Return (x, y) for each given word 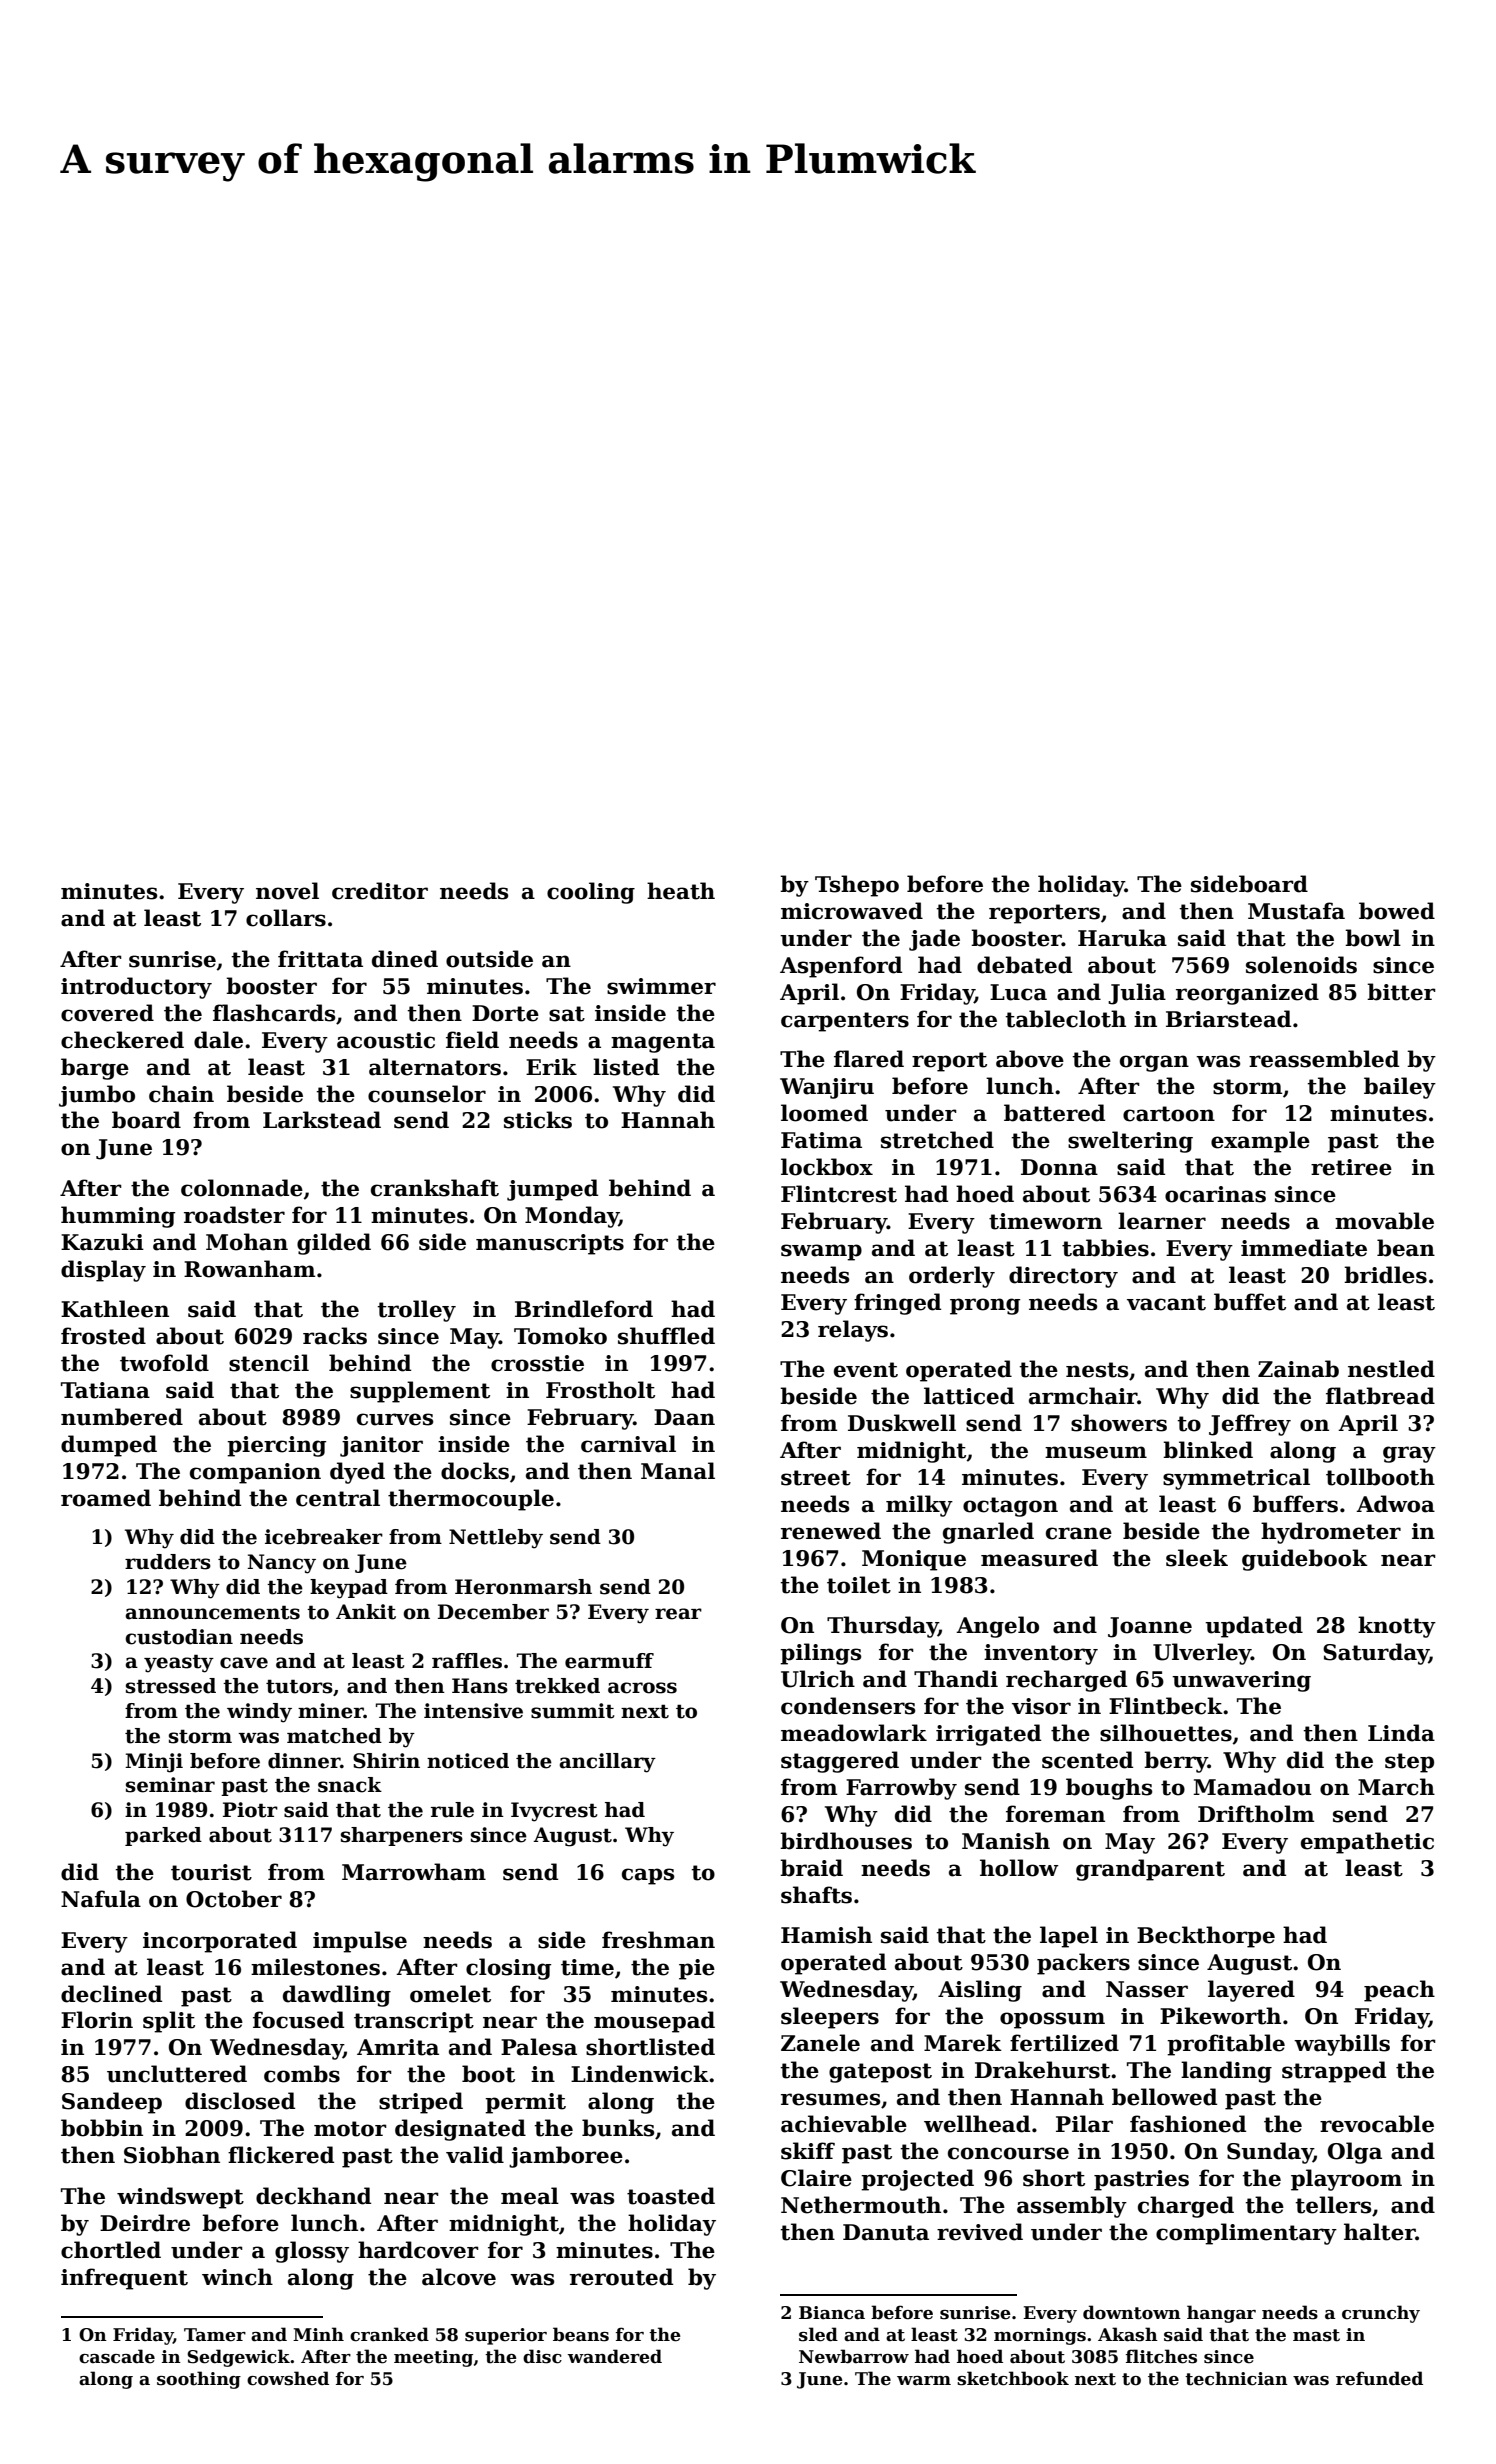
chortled (111, 2250)
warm (924, 2380)
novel (287, 891)
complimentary (1246, 2234)
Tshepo (857, 886)
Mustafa (1296, 911)
